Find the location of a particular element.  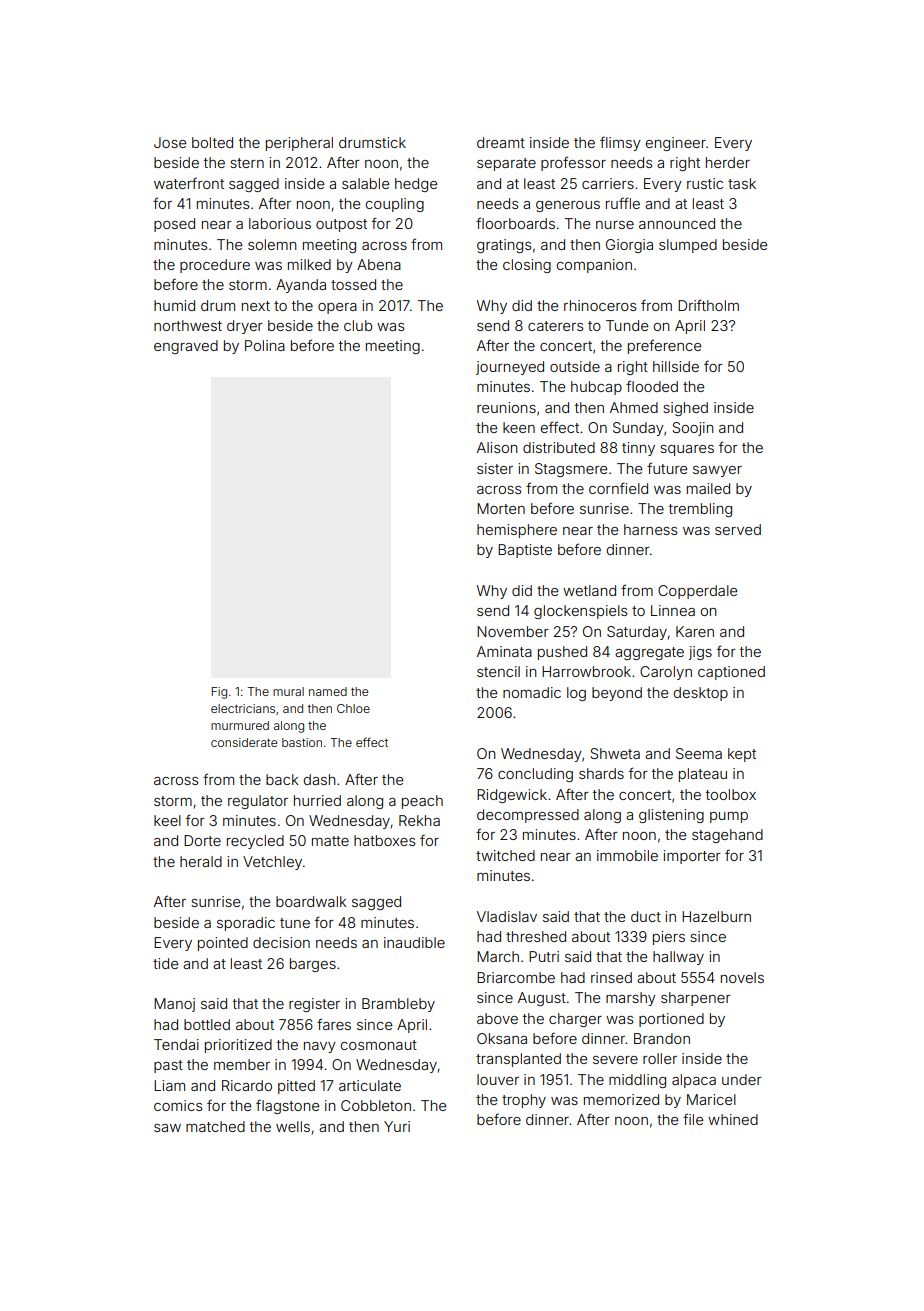

outside is located at coordinates (575, 366).
